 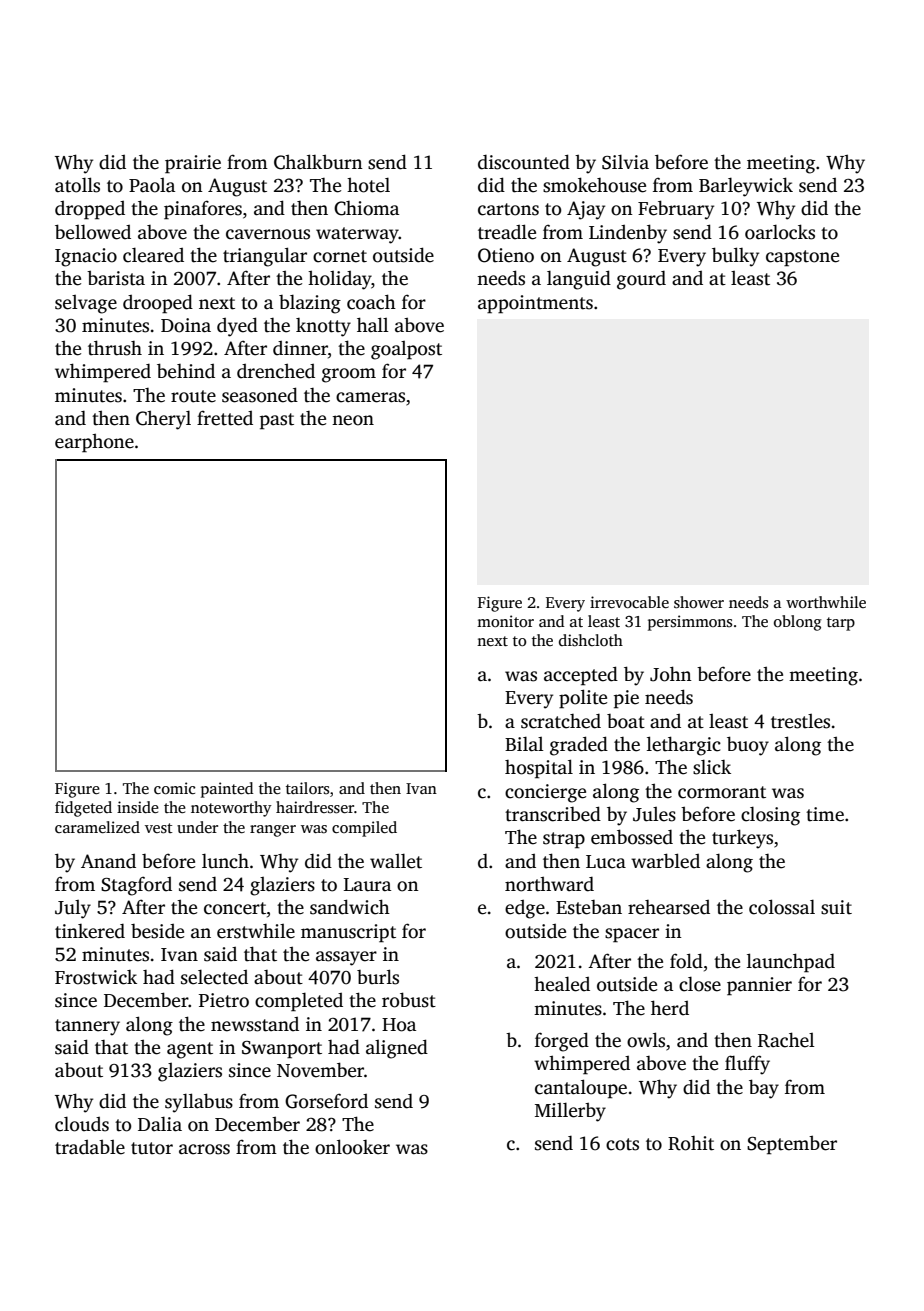 I want to click on Barleywick, so click(x=746, y=187).
